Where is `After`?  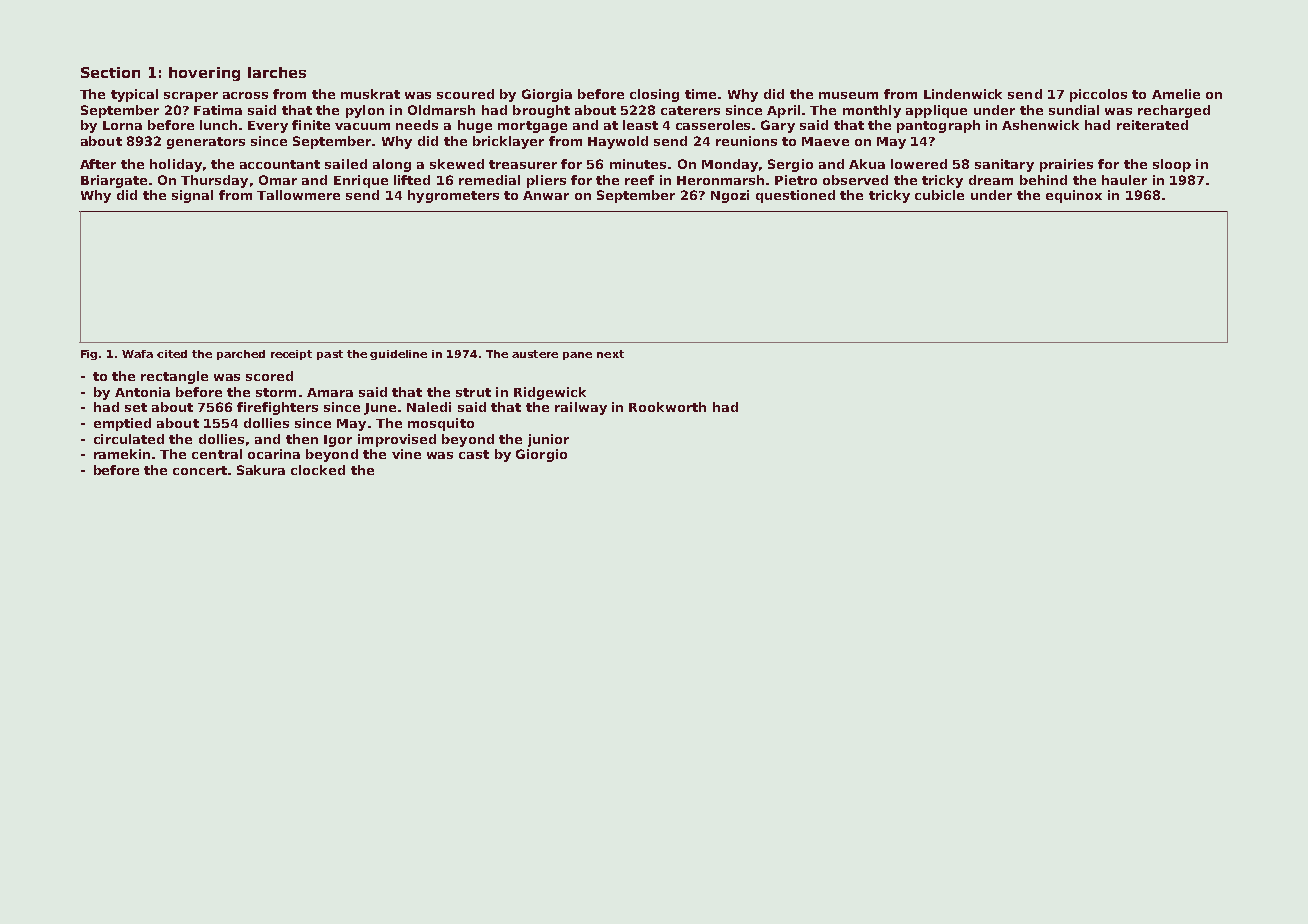
After is located at coordinates (98, 164).
